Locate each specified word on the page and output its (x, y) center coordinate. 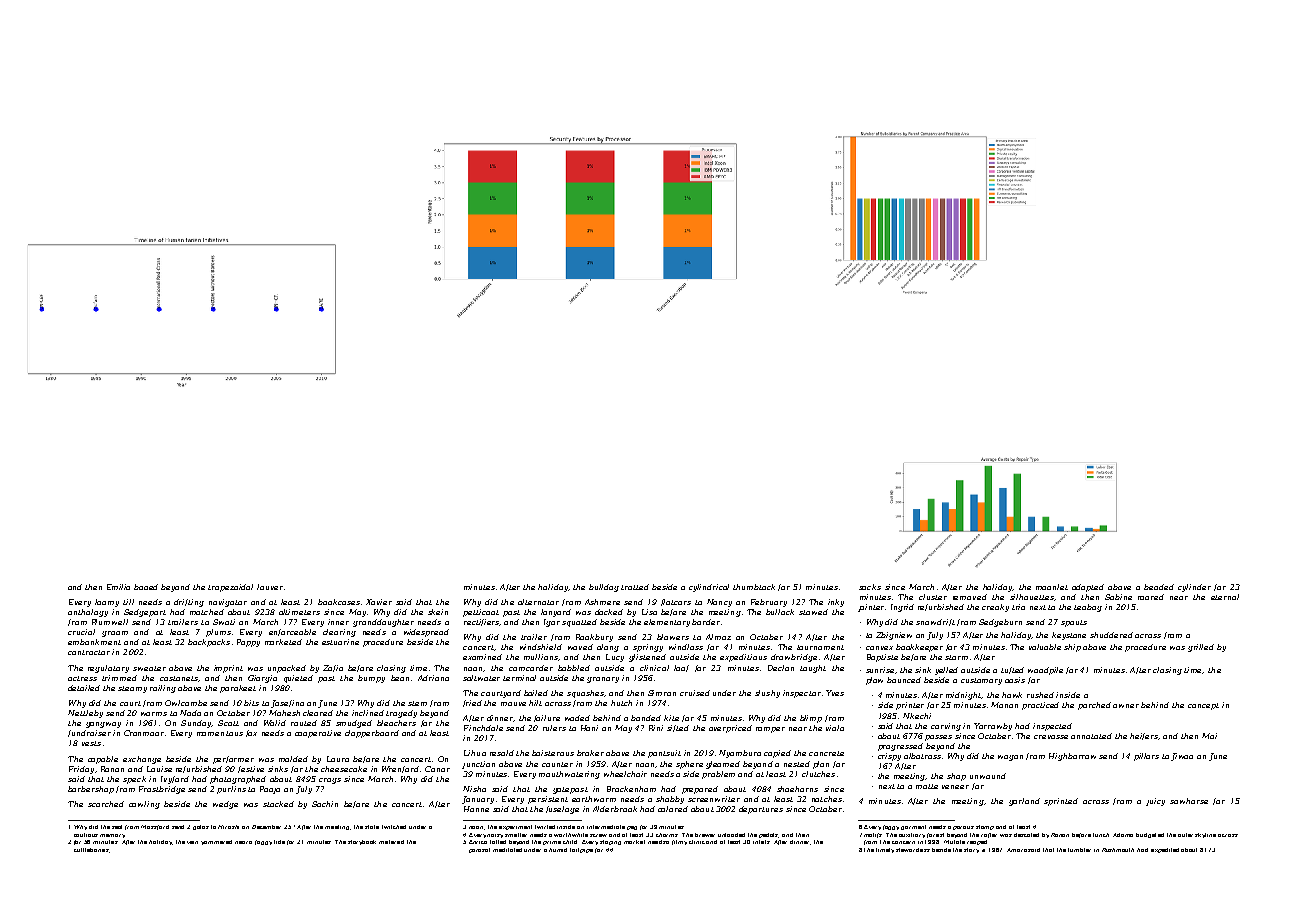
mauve (513, 704)
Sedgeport (145, 613)
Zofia (333, 668)
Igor (552, 623)
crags (330, 781)
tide (279, 842)
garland (1024, 802)
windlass (686, 647)
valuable (1045, 647)
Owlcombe (186, 703)
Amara (1017, 850)
